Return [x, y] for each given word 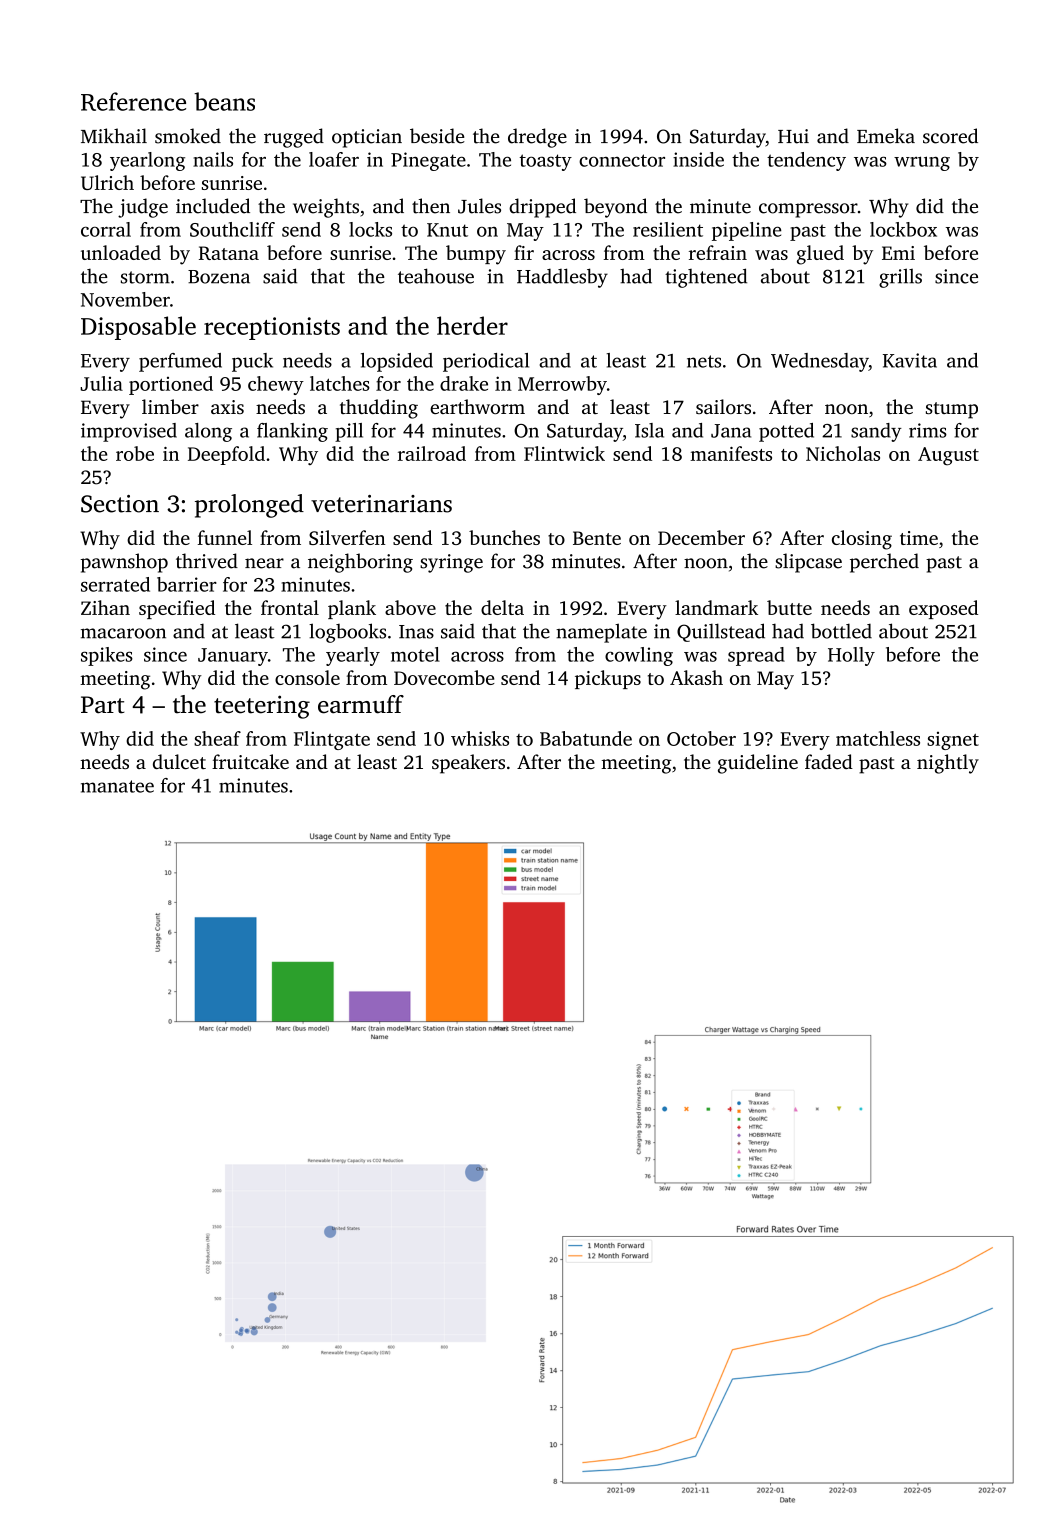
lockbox [903, 229]
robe [135, 453]
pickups [608, 679]
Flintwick [564, 453]
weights [326, 208]
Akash [696, 677]
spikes [107, 656]
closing [862, 540]
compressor [808, 210]
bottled [841, 631]
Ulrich [107, 182]
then [431, 206]
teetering [262, 707]
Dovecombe [444, 677]
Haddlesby [562, 278]
